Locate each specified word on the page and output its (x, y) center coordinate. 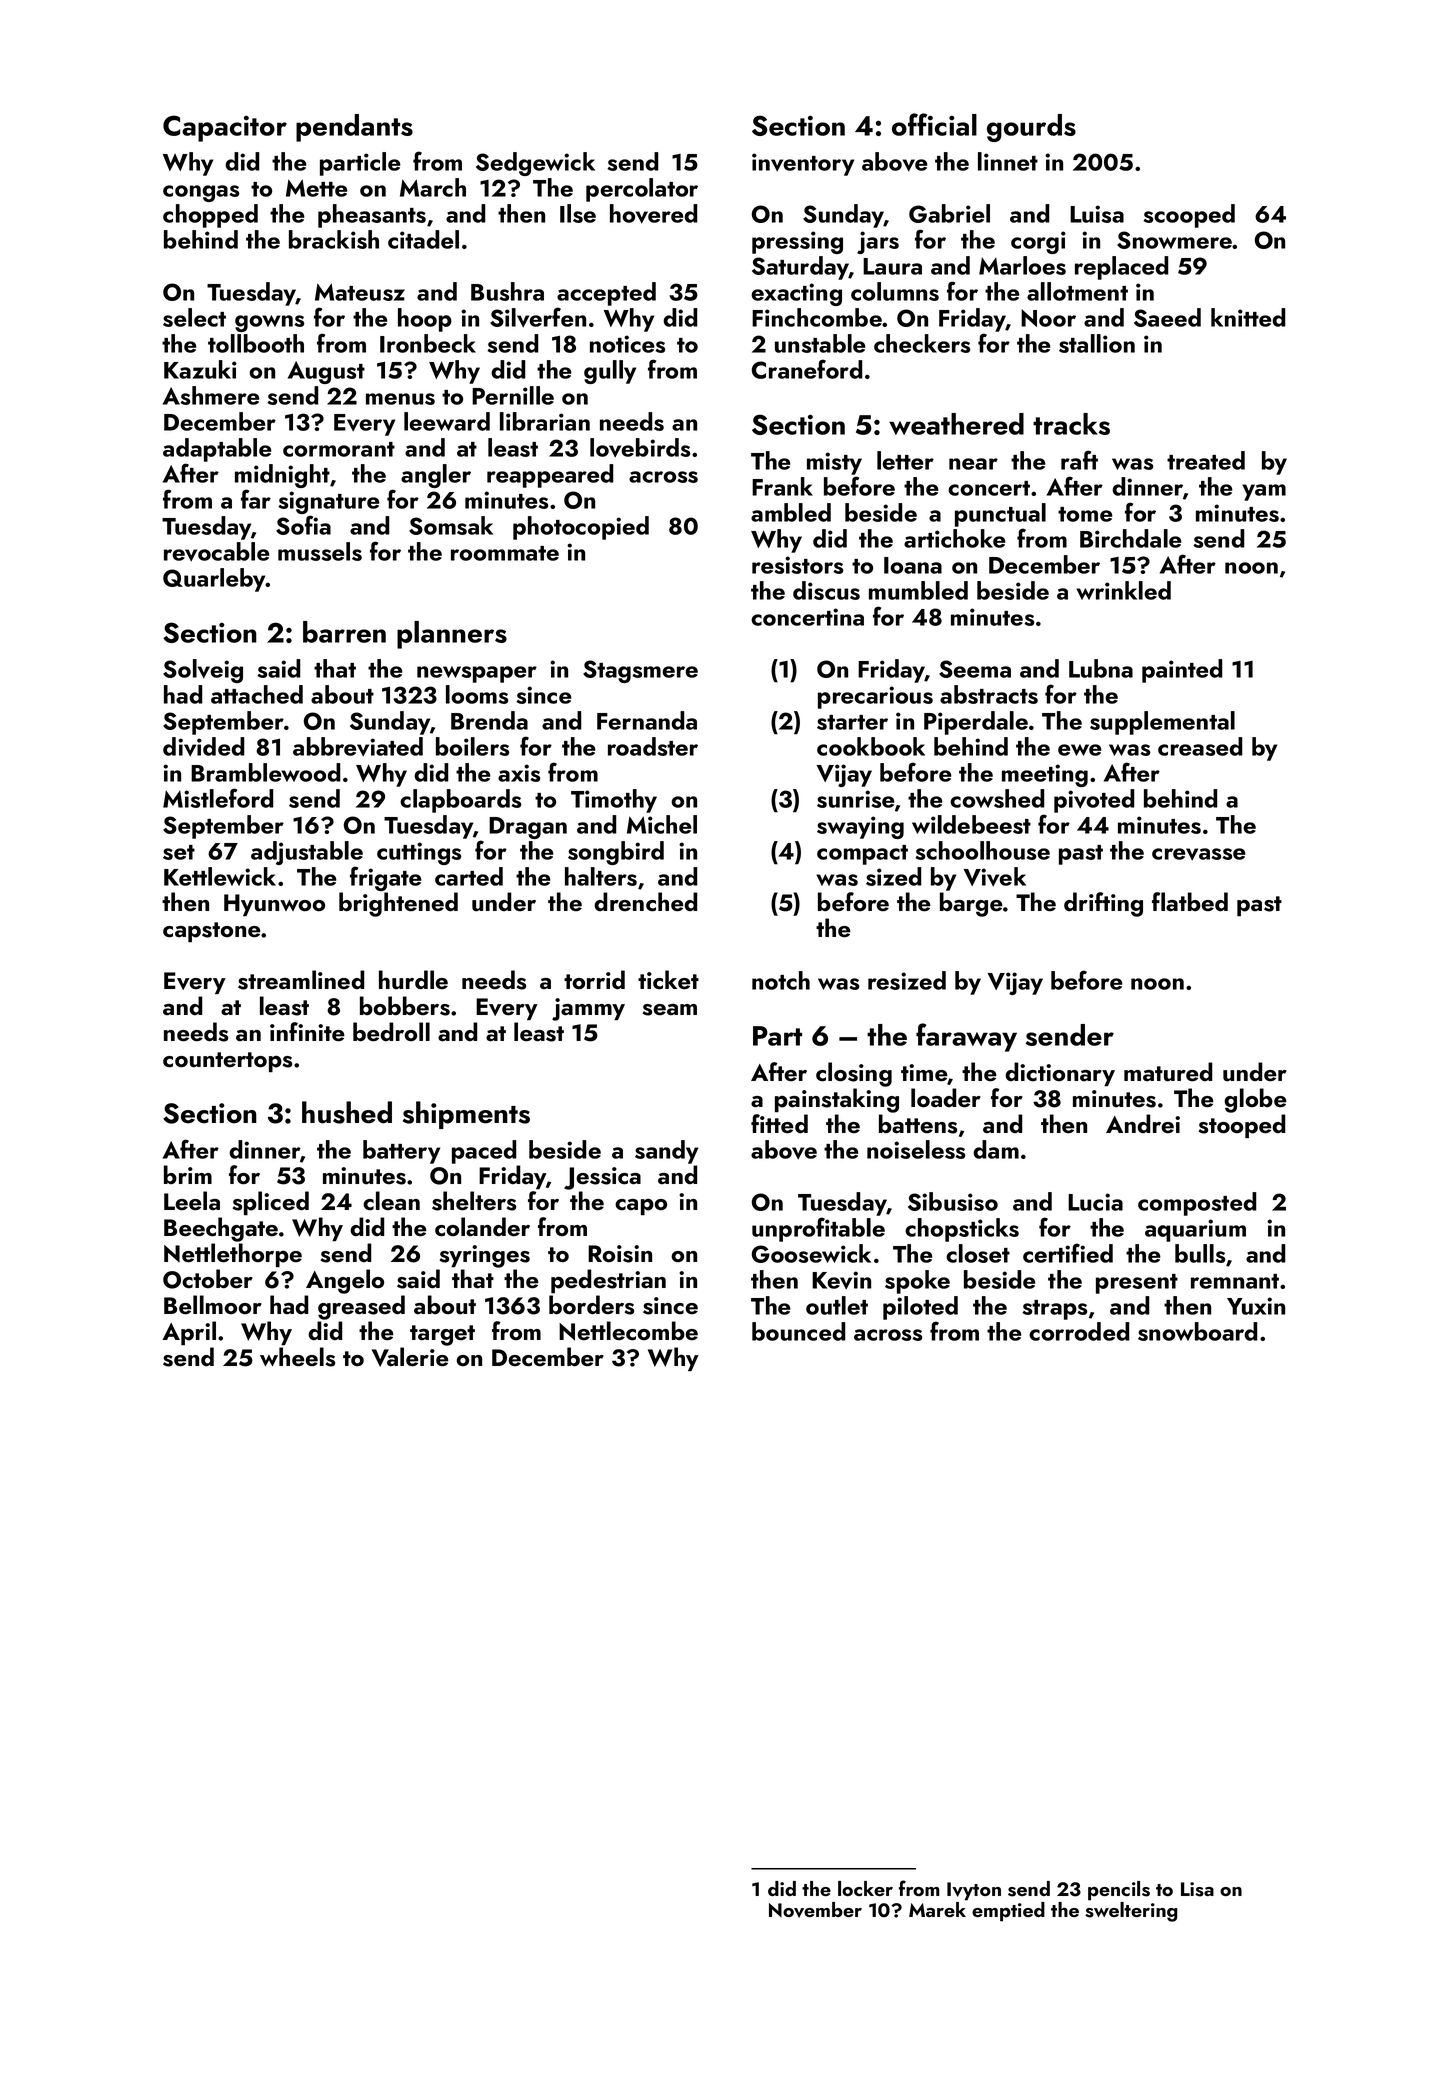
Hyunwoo (274, 905)
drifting (1103, 904)
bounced (798, 1331)
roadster (653, 746)
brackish (334, 239)
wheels (297, 1357)
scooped (1189, 216)
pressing (797, 242)
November (815, 1910)
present (1137, 1284)
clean (391, 1201)
